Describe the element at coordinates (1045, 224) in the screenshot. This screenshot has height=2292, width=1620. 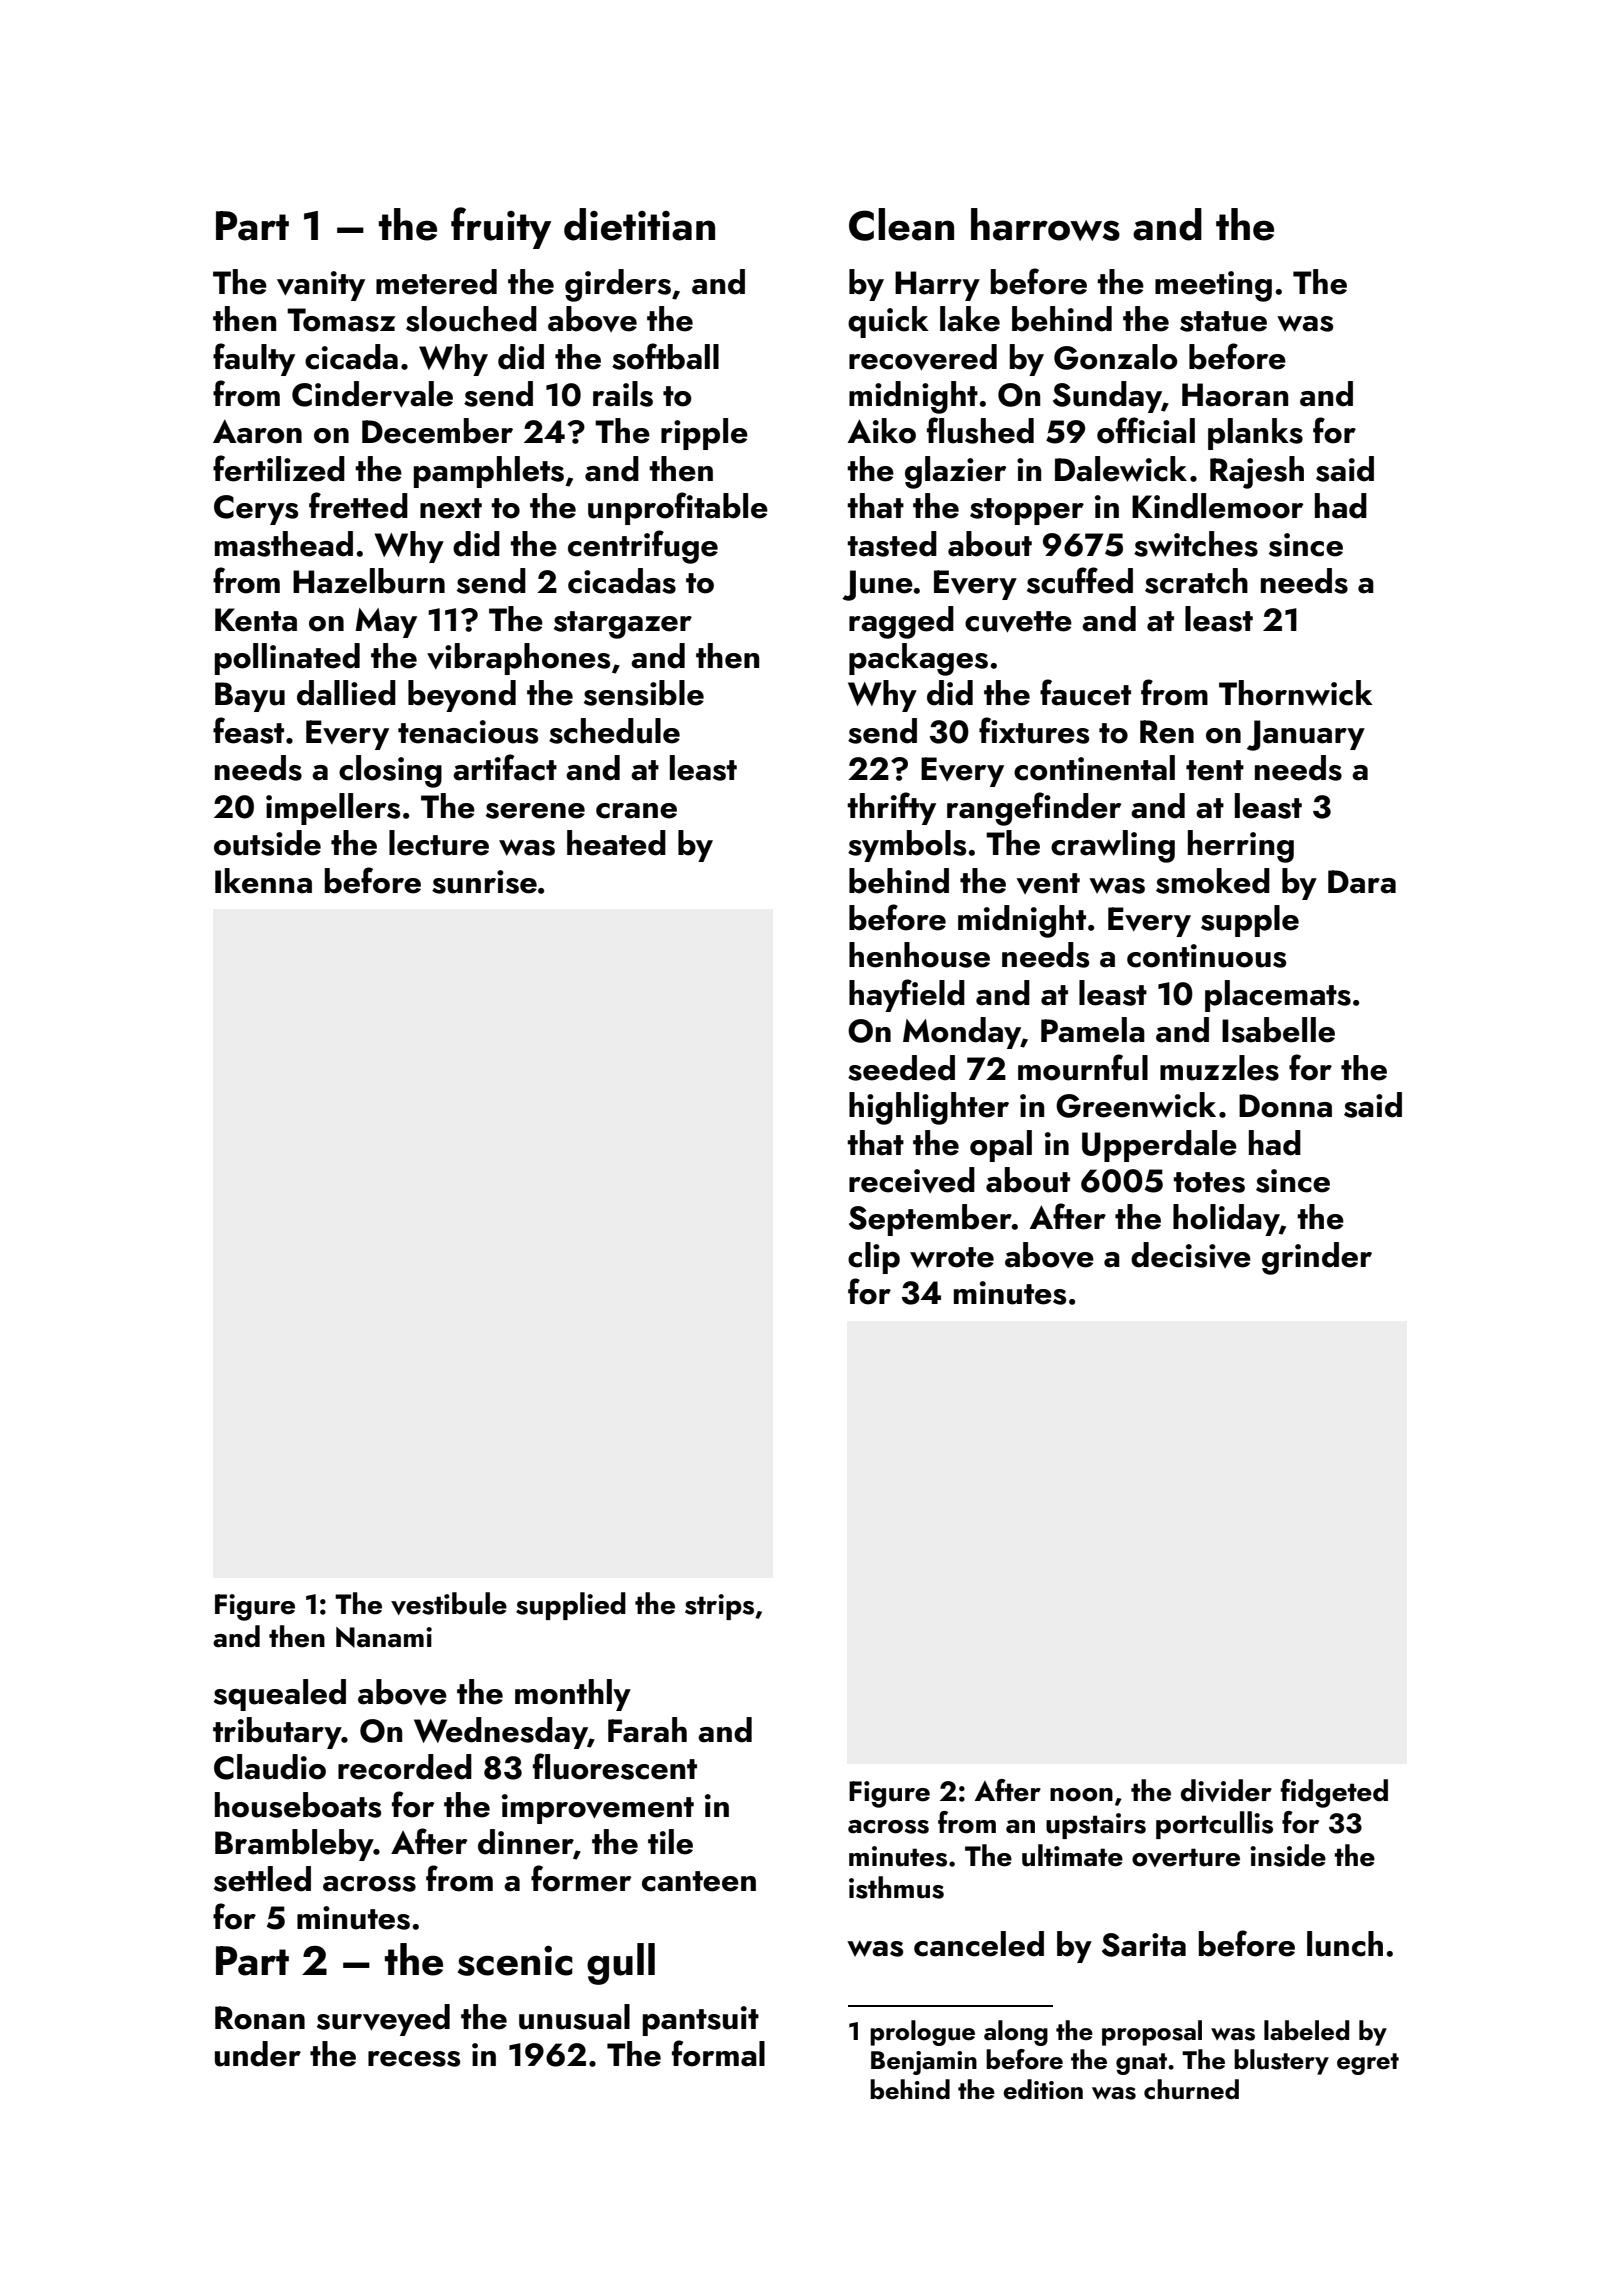
I see `harrows` at that location.
